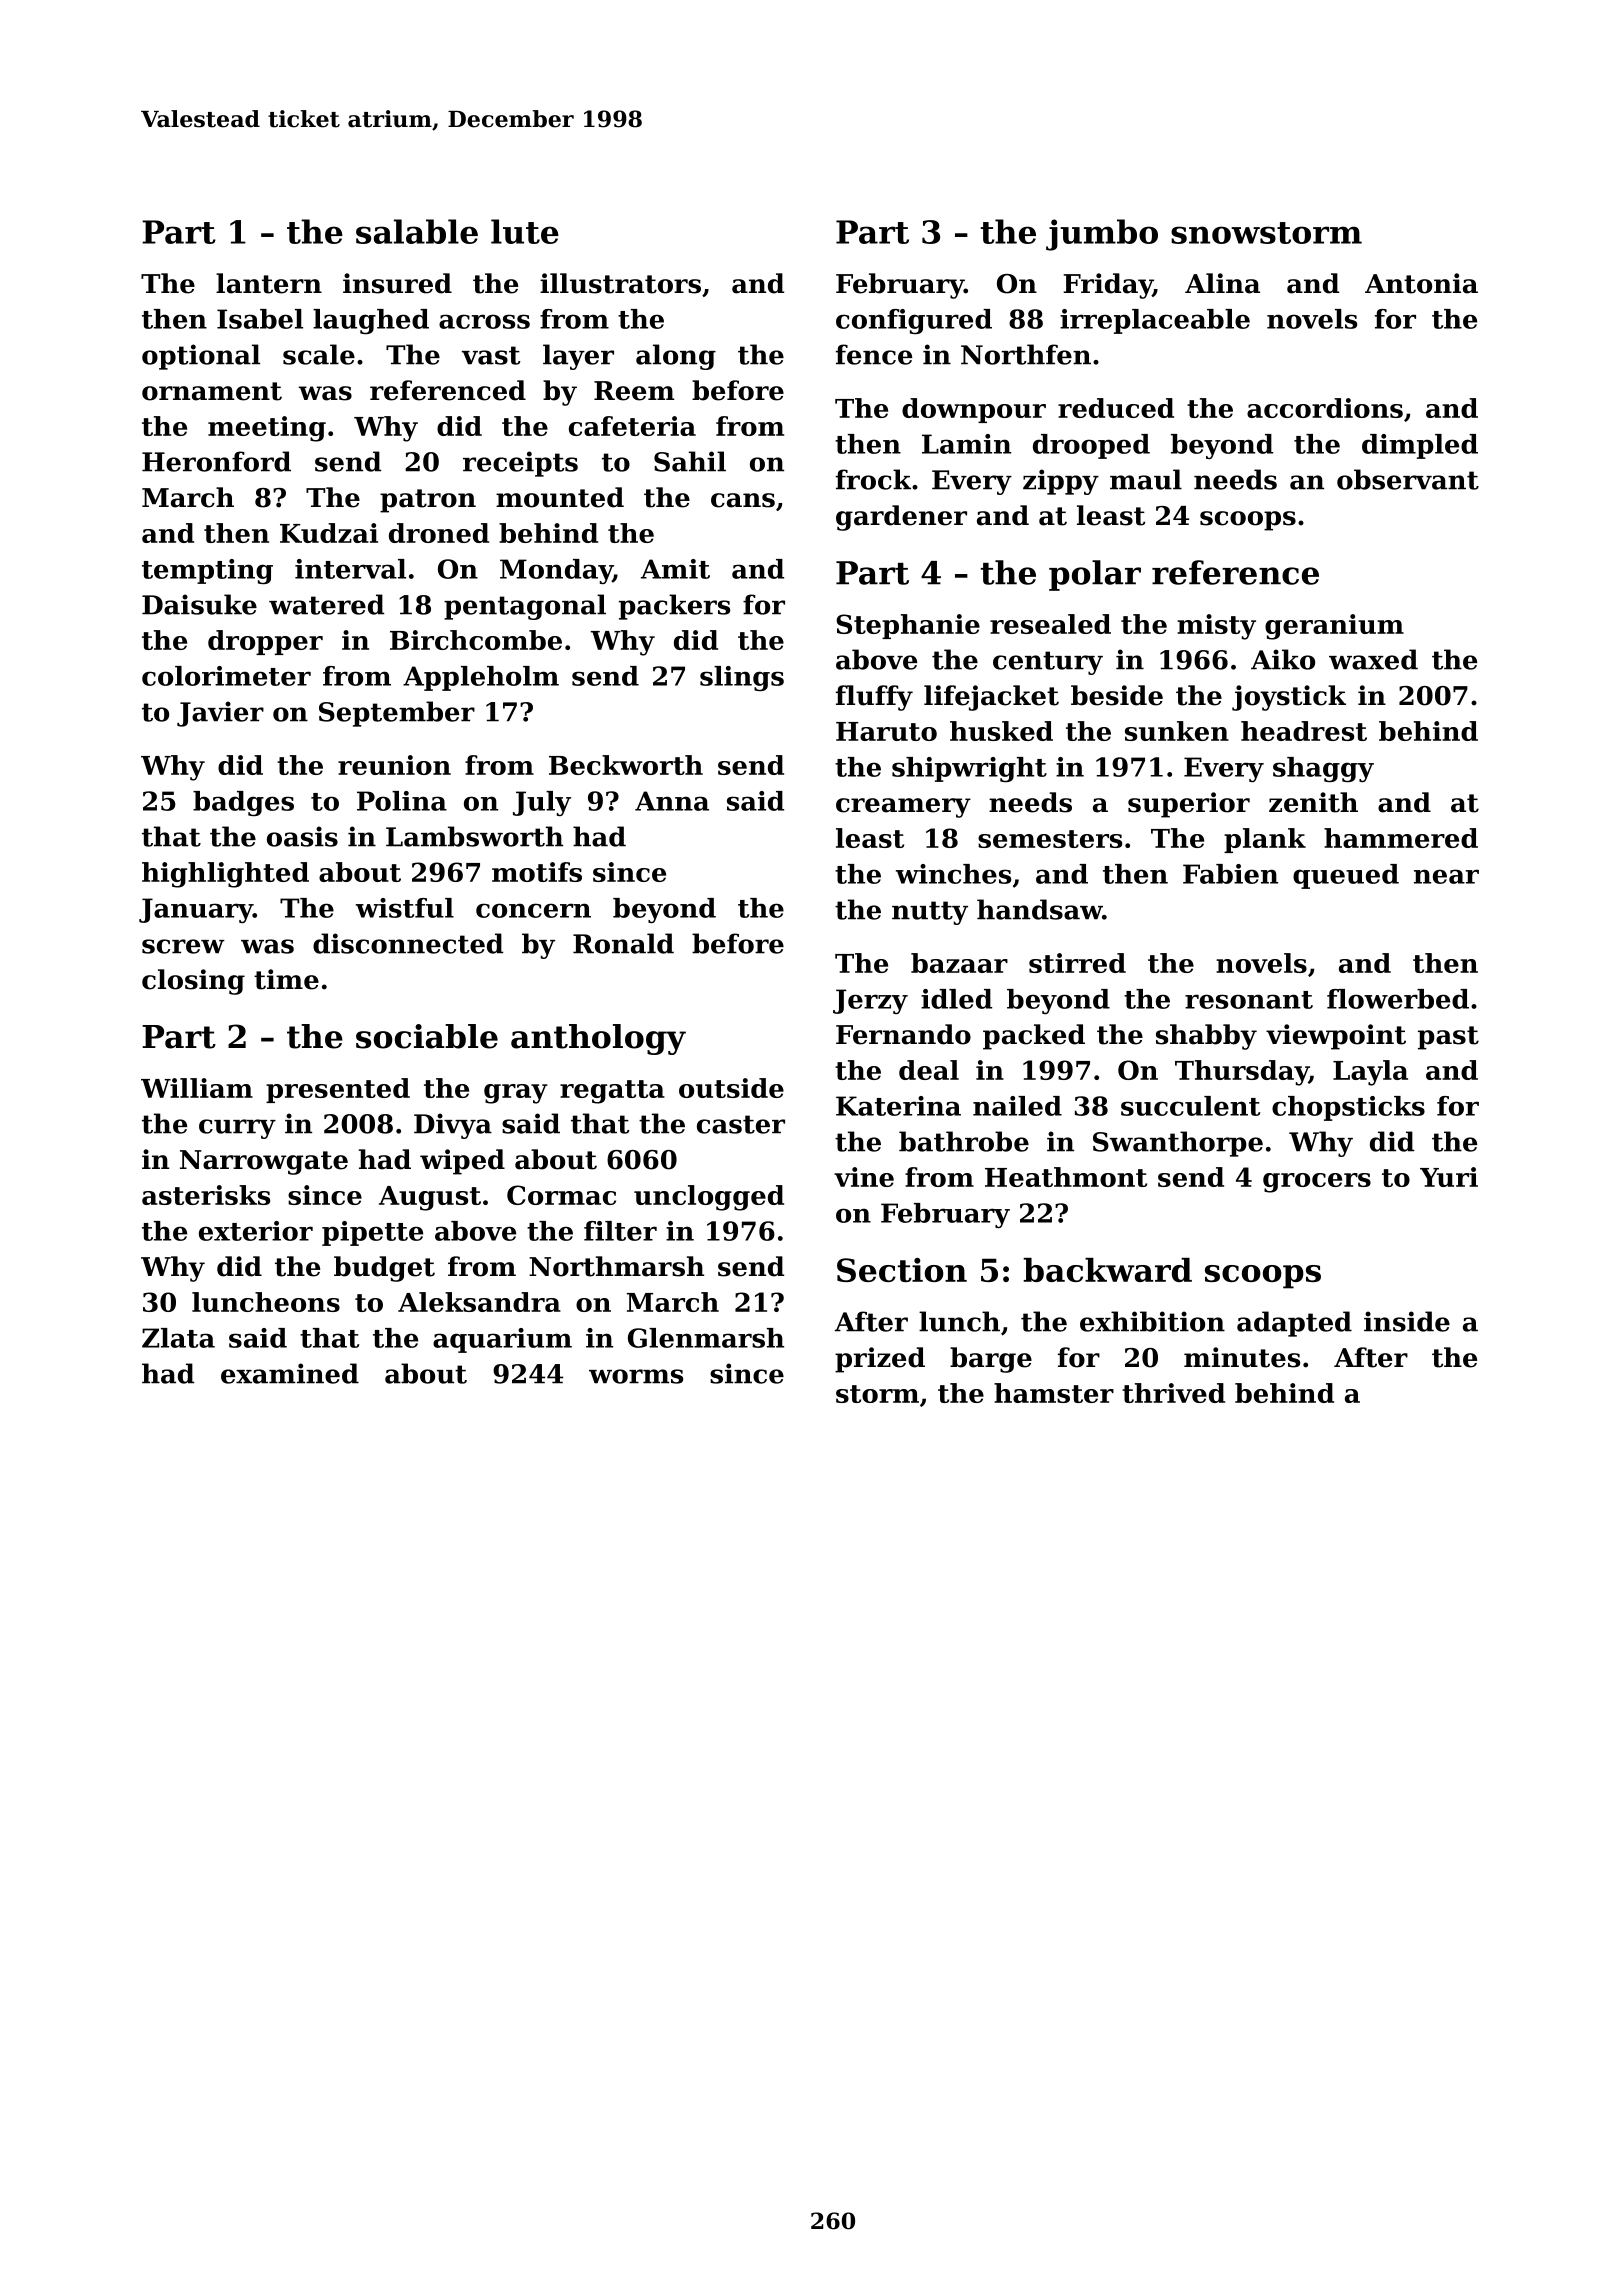  Describe the element at coordinates (1102, 235) in the page. I see `jumbo` at that location.
